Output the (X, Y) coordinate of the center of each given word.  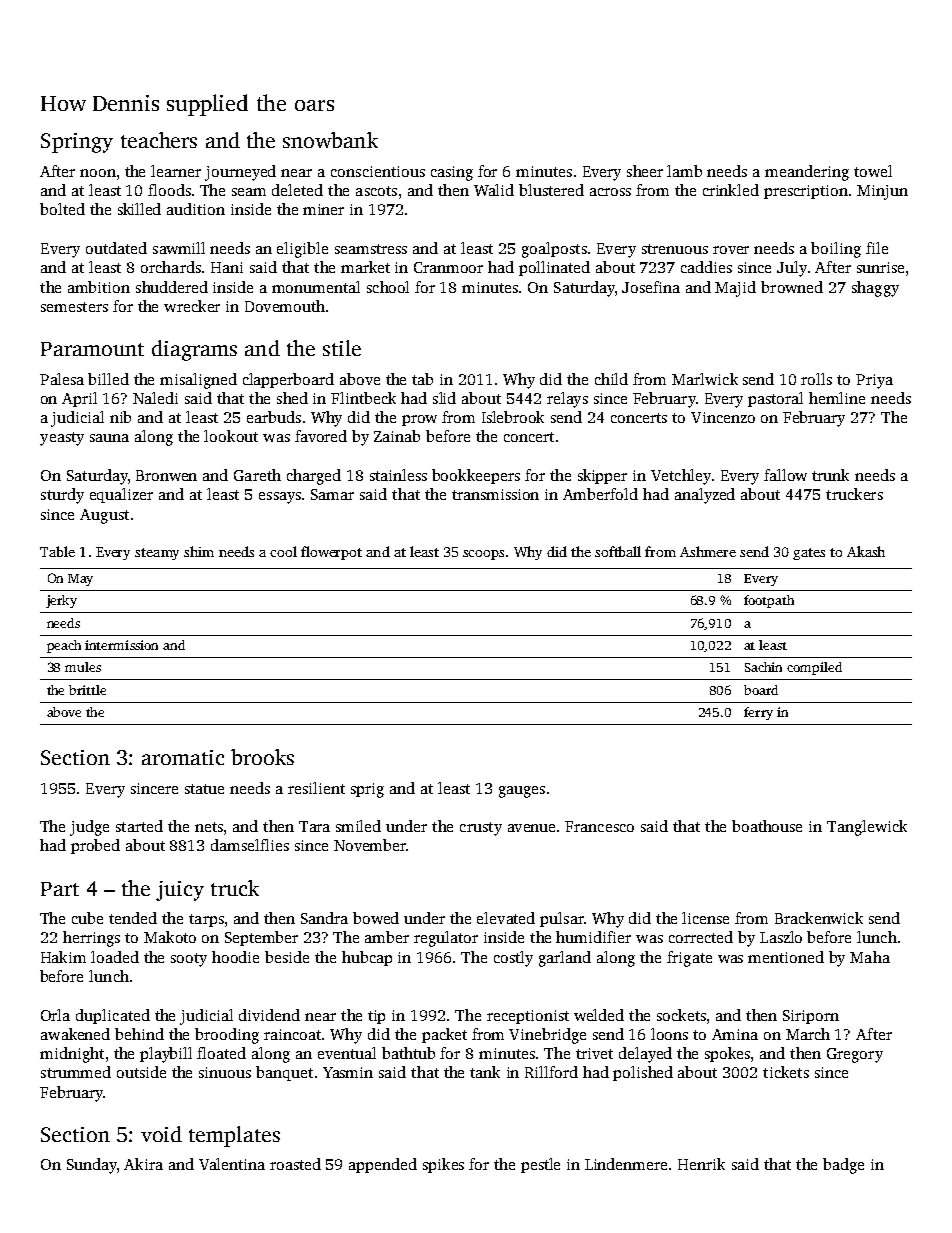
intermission (121, 645)
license (705, 918)
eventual (347, 1053)
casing (452, 173)
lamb (684, 171)
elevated (506, 918)
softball (618, 551)
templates (234, 1136)
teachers (159, 140)
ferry (758, 713)
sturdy (62, 496)
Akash (866, 551)
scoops (483, 555)
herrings (91, 939)
